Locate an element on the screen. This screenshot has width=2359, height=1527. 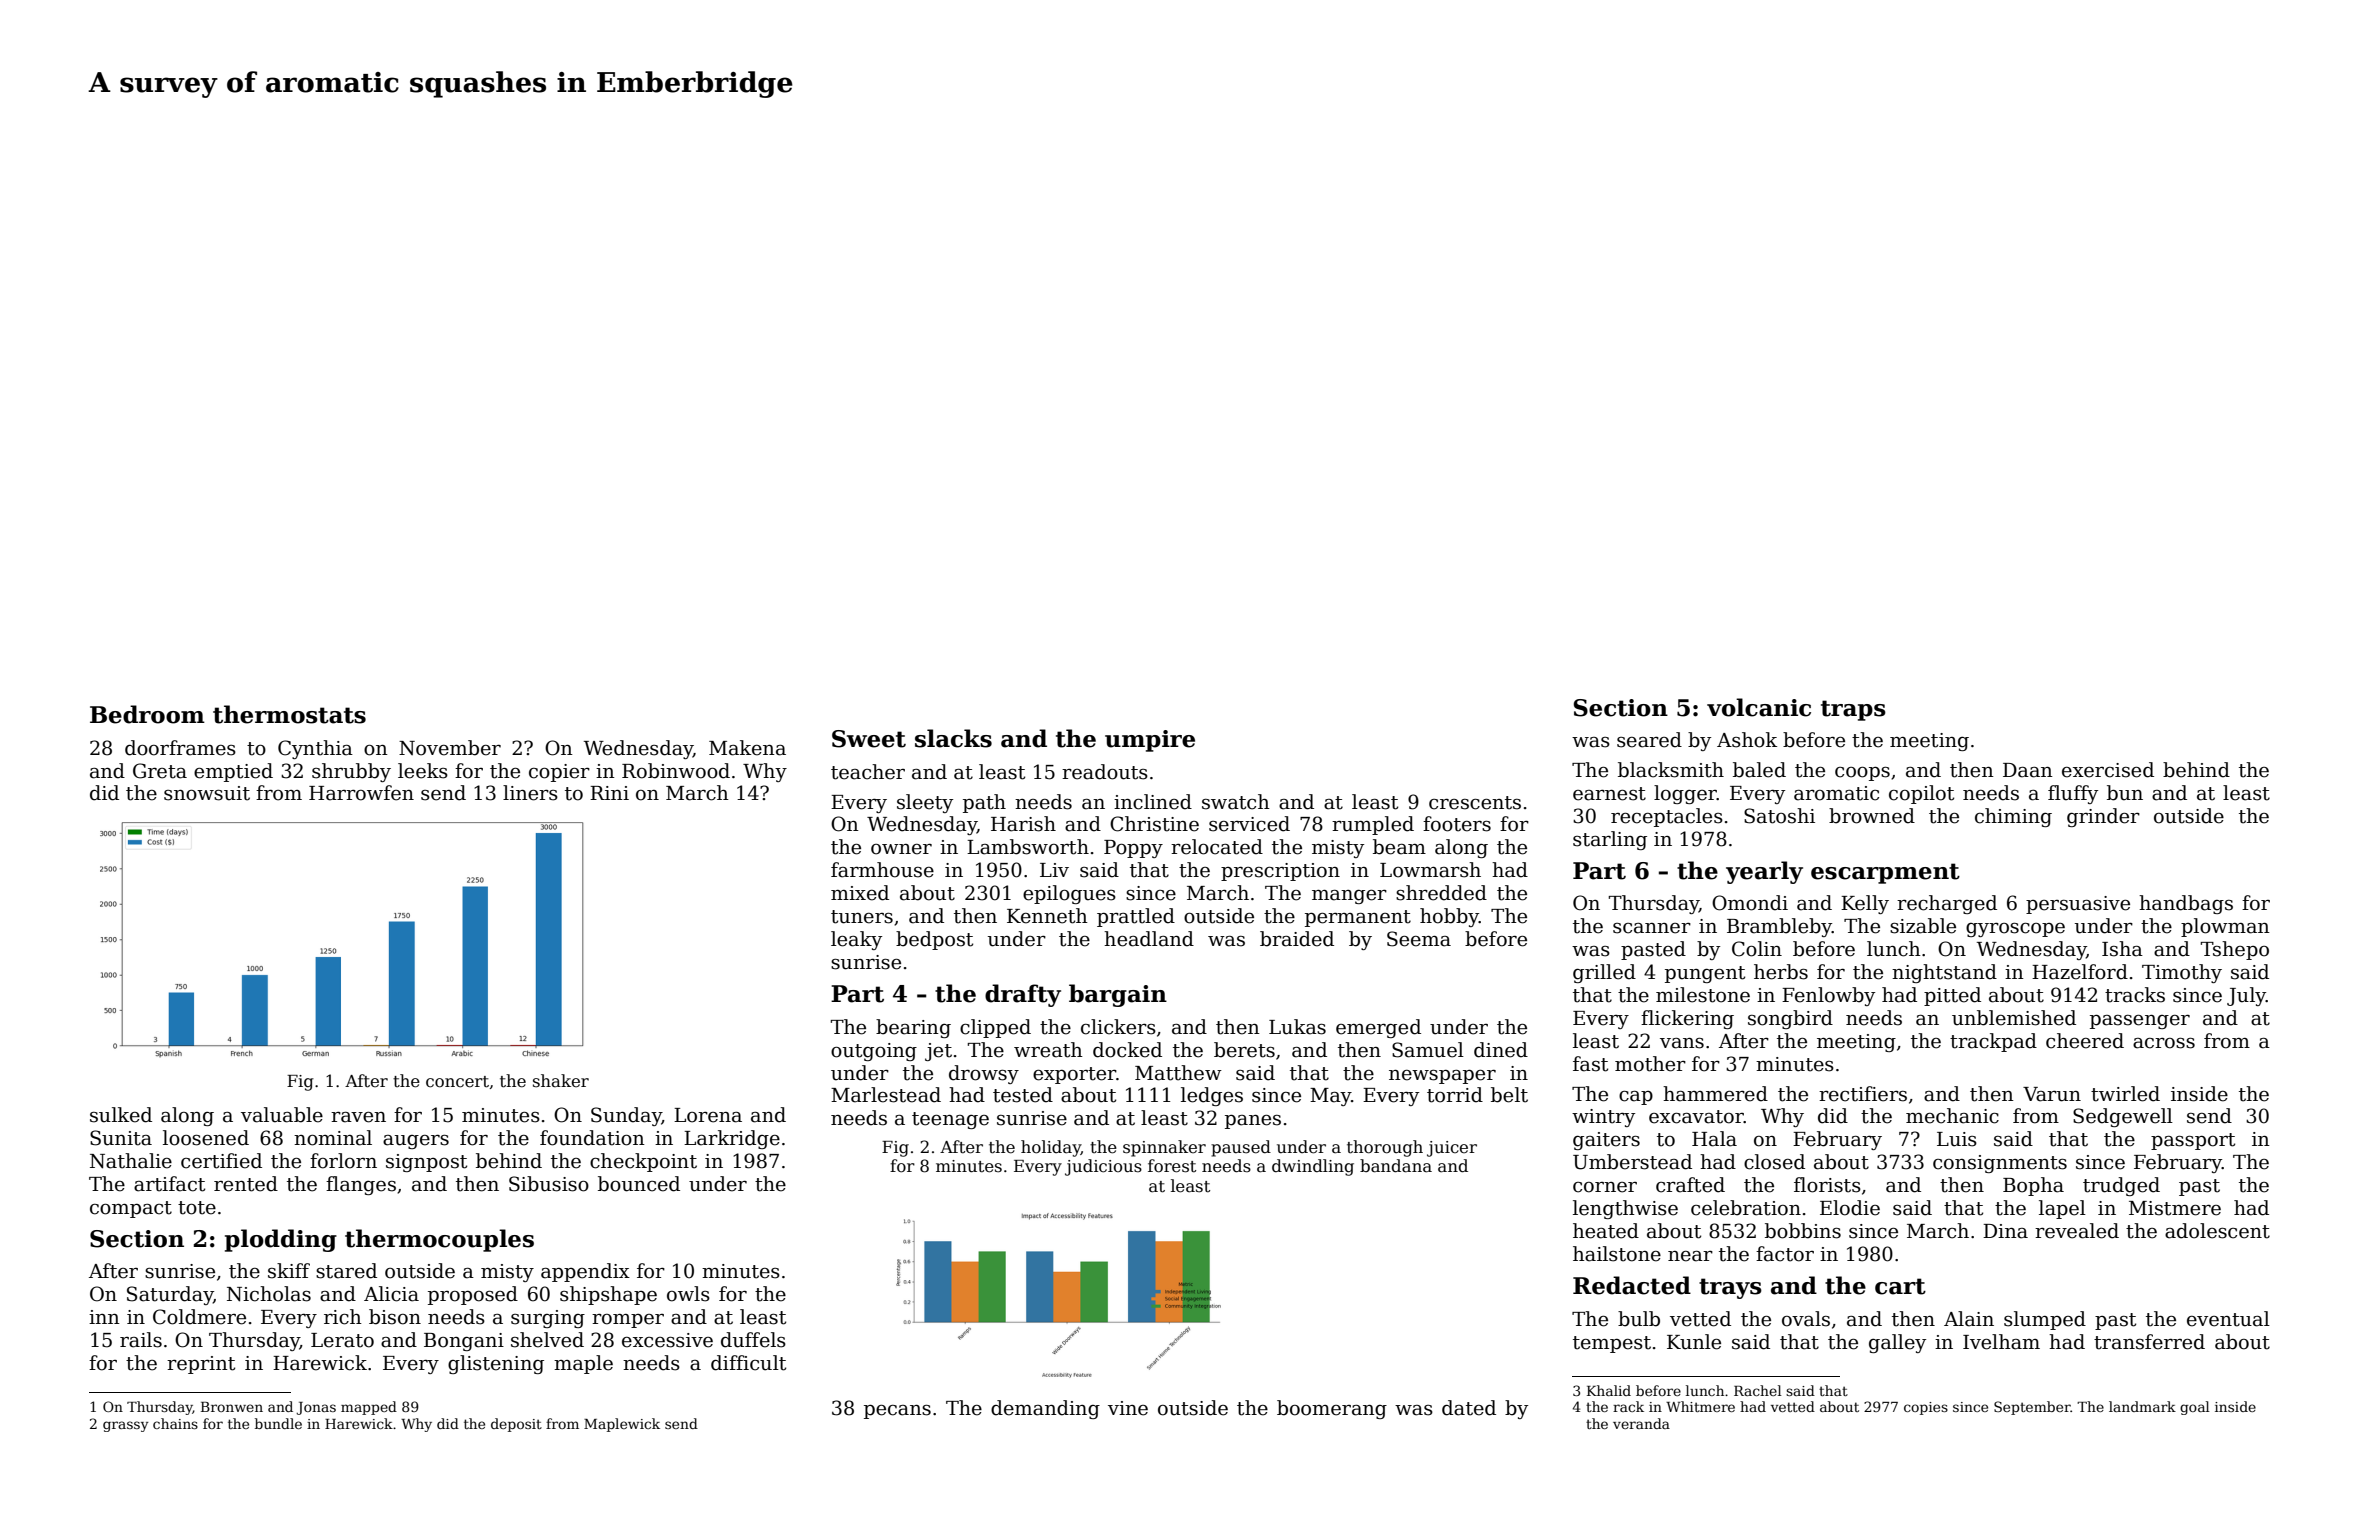
Kenneth is located at coordinates (1047, 916).
